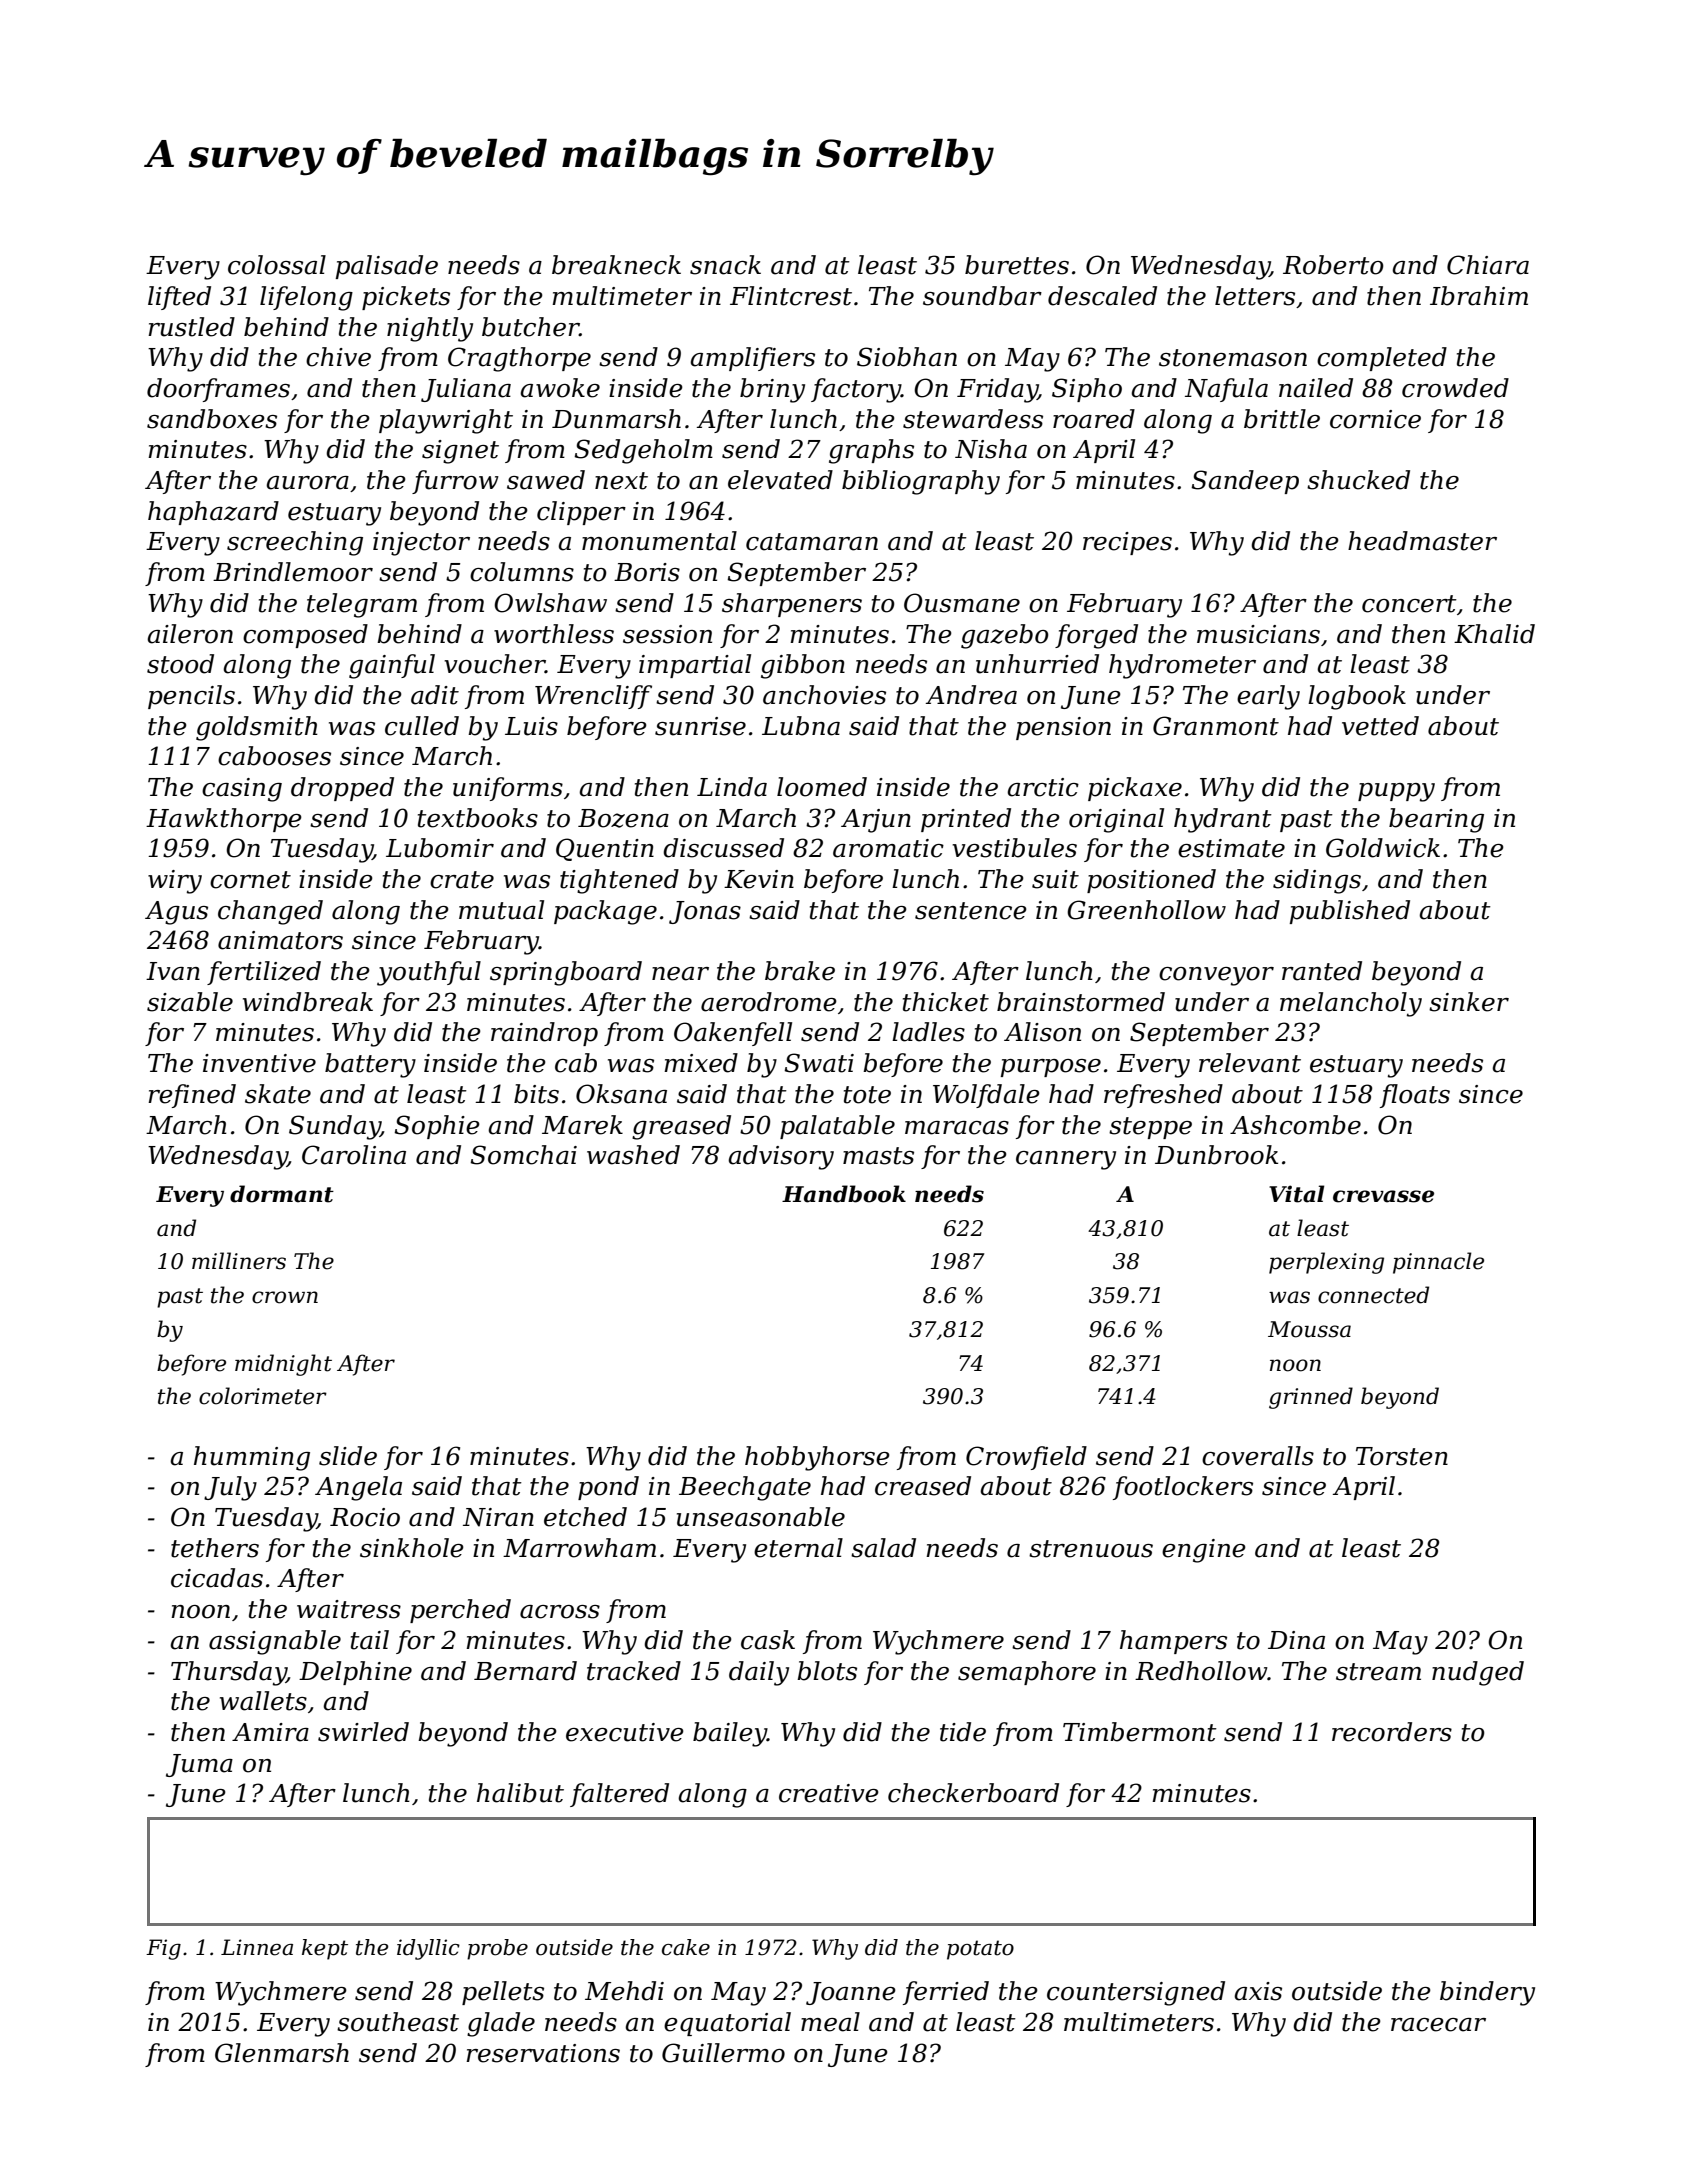 Image resolution: width=1683 pixels, height=2178 pixels. What do you see at coordinates (520, 1793) in the screenshot?
I see `halibut` at bounding box center [520, 1793].
